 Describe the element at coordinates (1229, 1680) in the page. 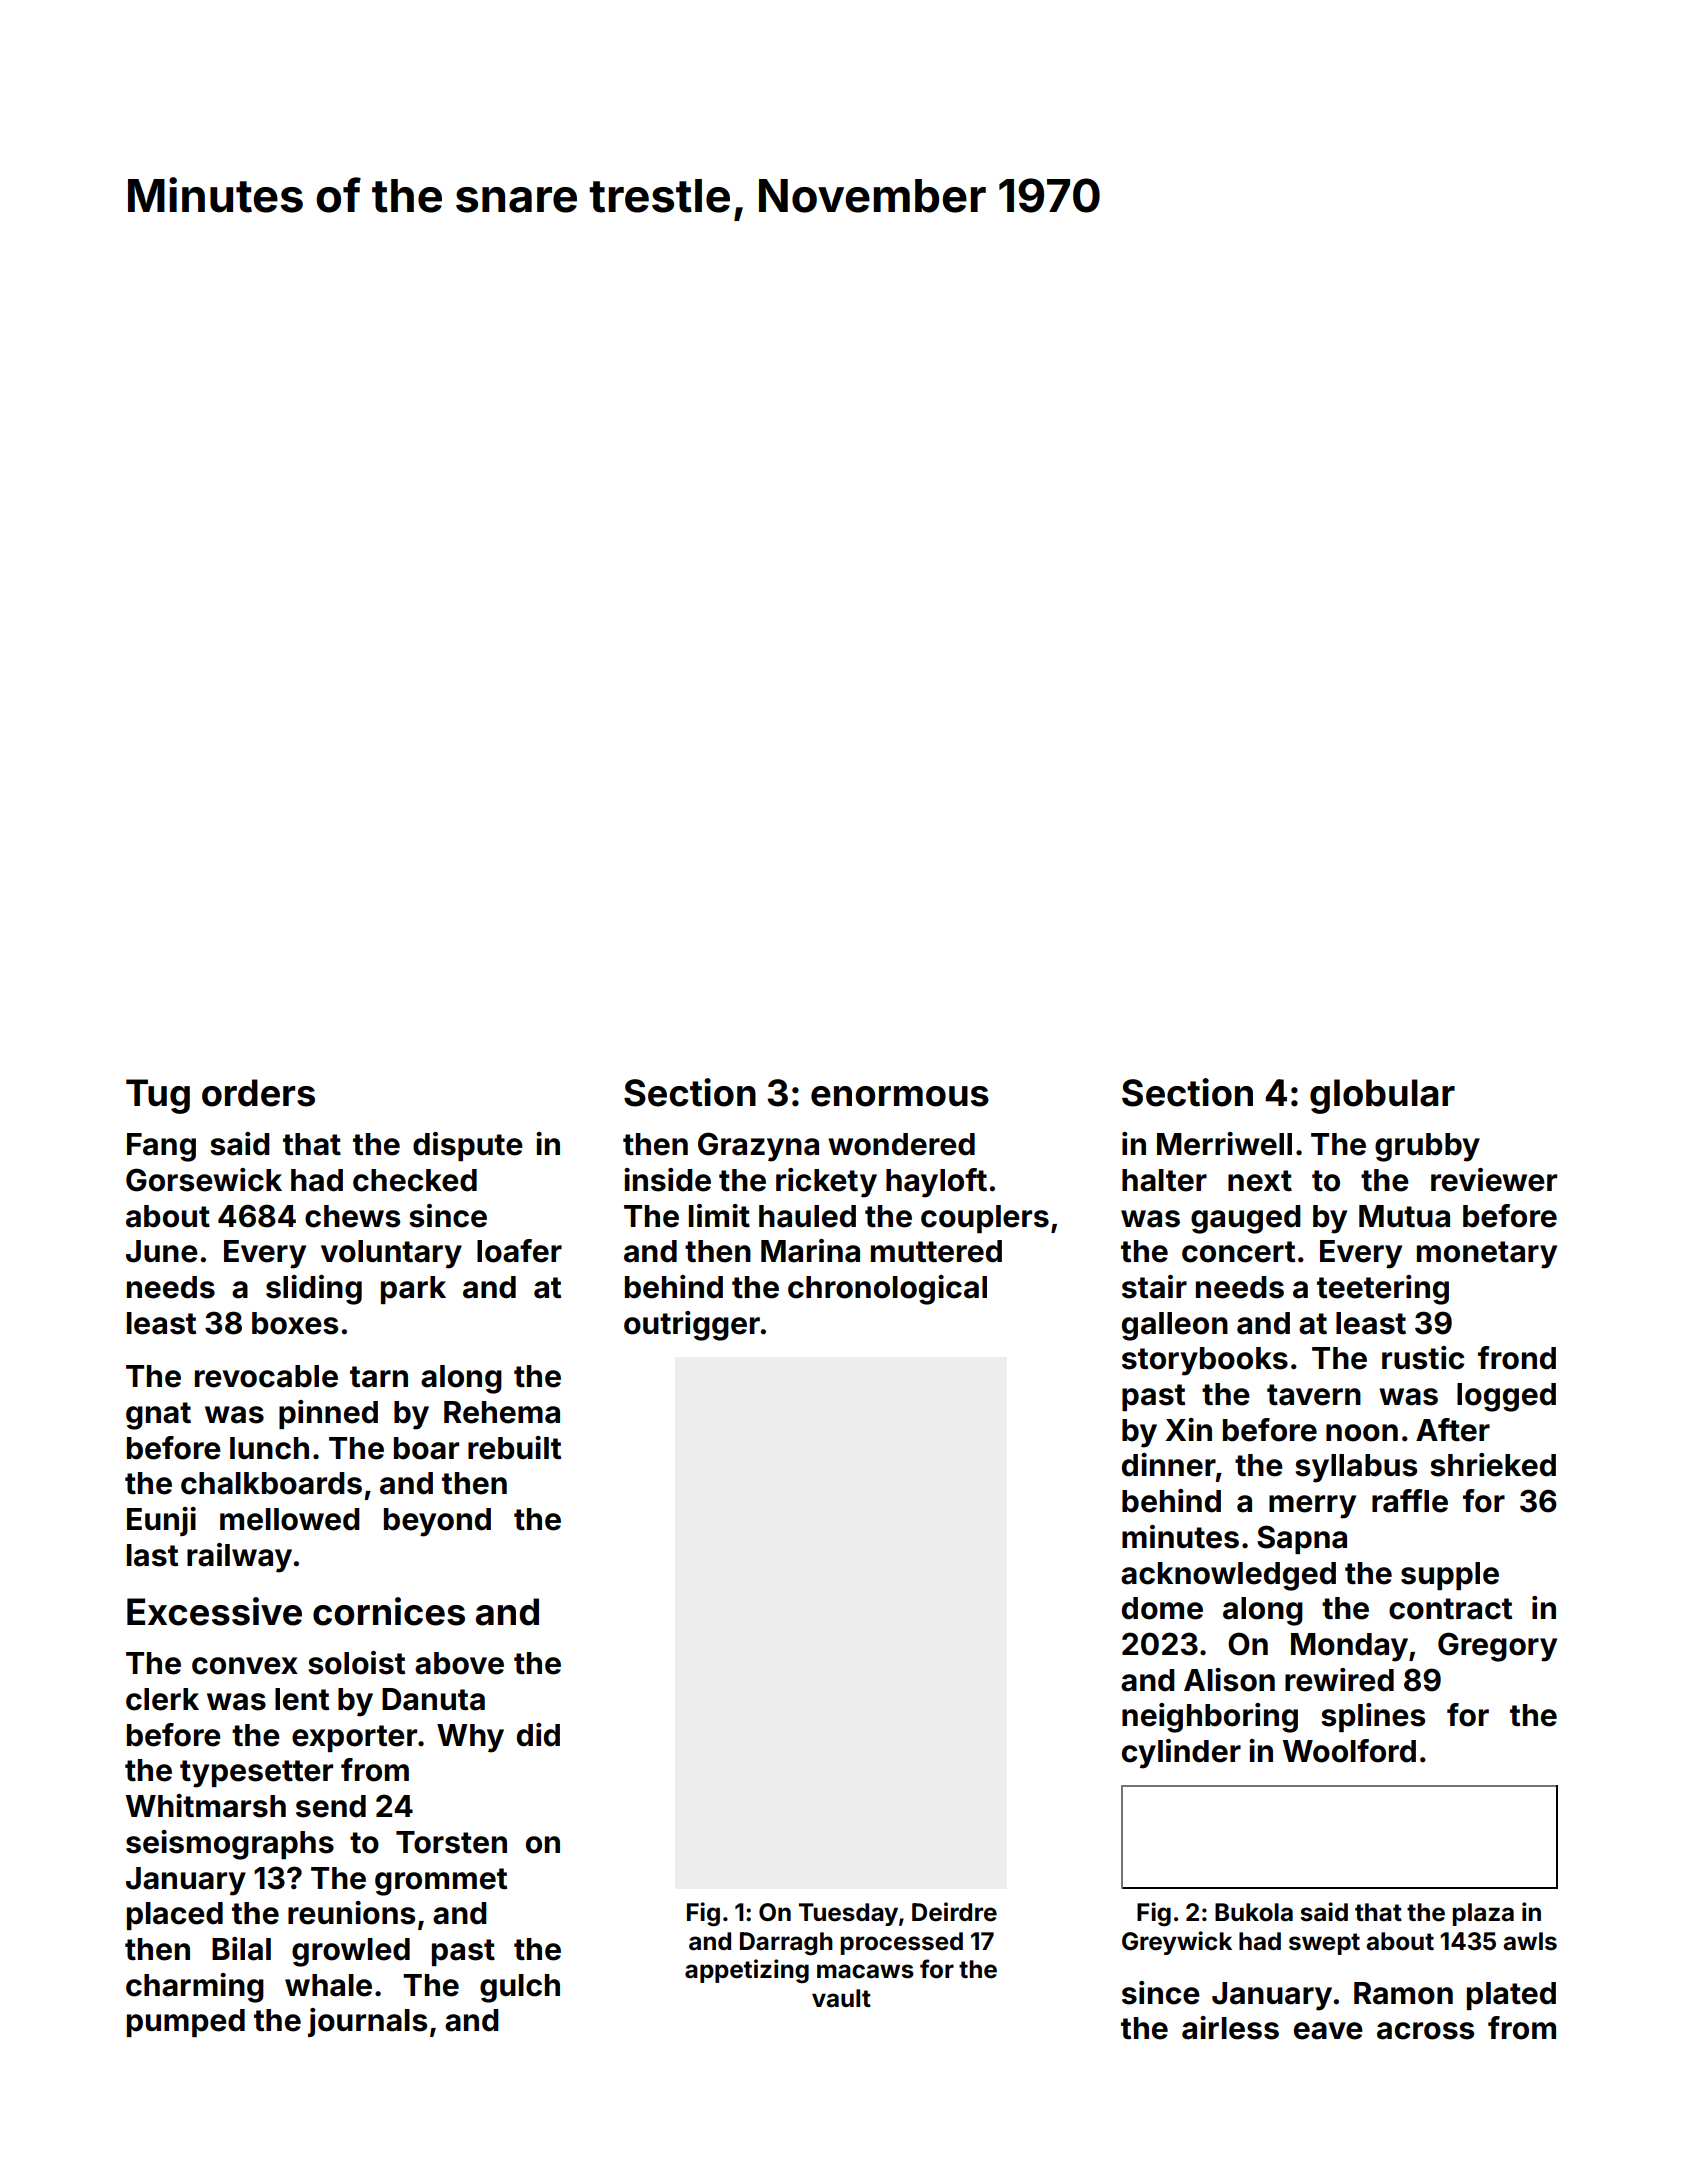

I see `Alison` at that location.
